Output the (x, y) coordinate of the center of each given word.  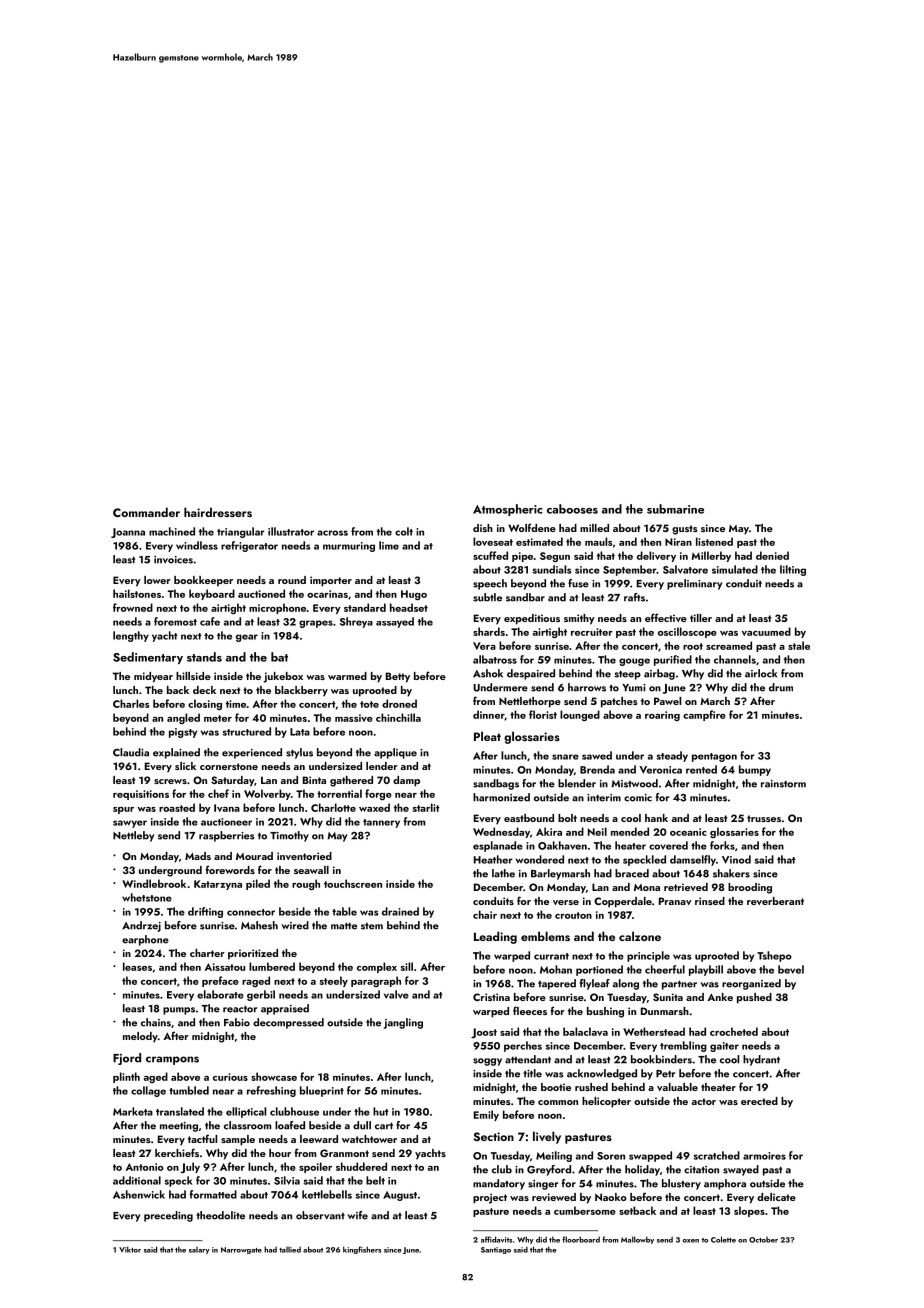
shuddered (361, 1166)
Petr (665, 1074)
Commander (146, 512)
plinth (126, 1077)
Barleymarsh (560, 874)
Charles (131, 703)
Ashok (488, 673)
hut (381, 1111)
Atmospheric (508, 510)
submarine (675, 509)
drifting (205, 912)
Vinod (736, 859)
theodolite (220, 1215)
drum (781, 687)
